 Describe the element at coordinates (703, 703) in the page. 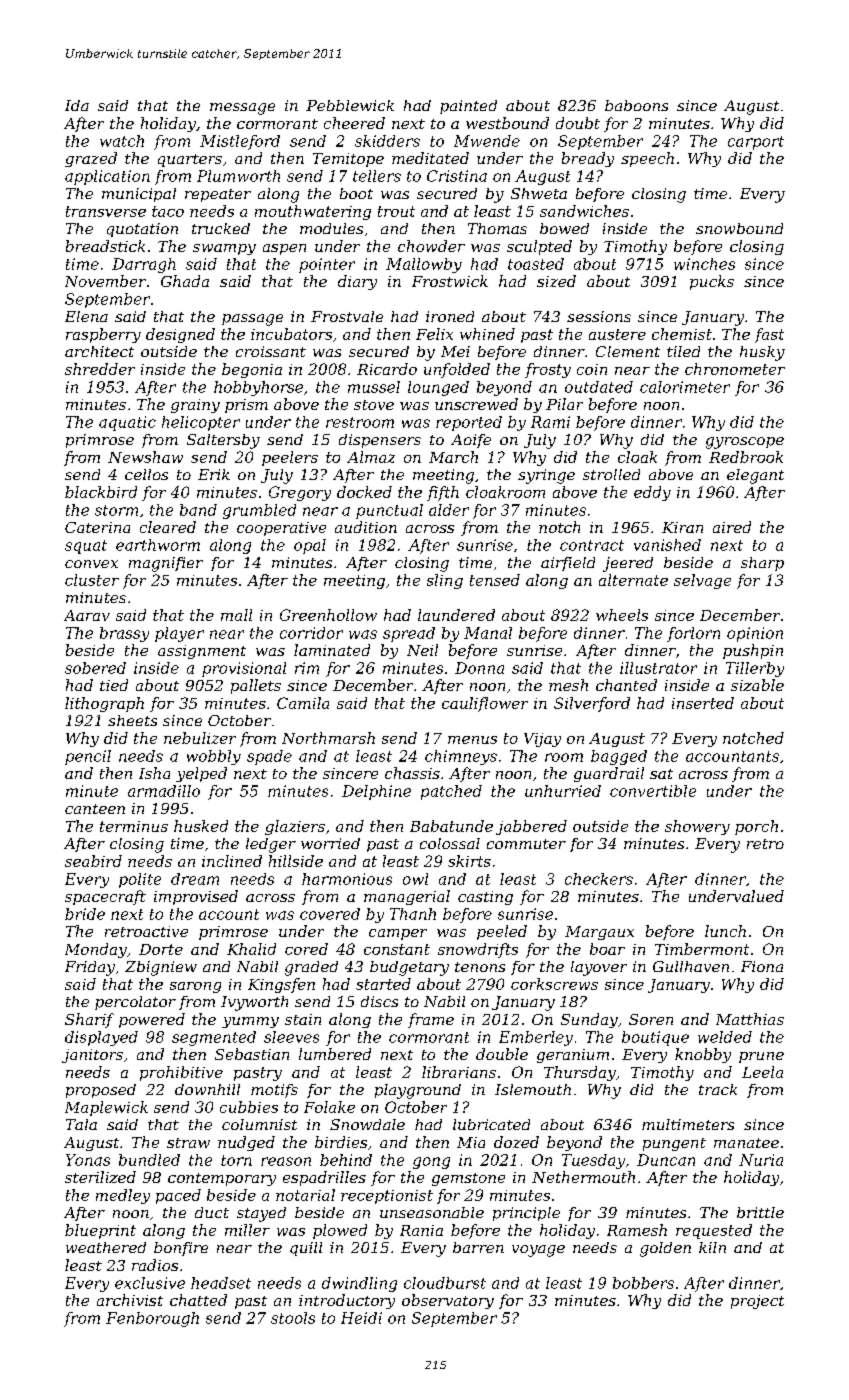

I see `inserted` at that location.
